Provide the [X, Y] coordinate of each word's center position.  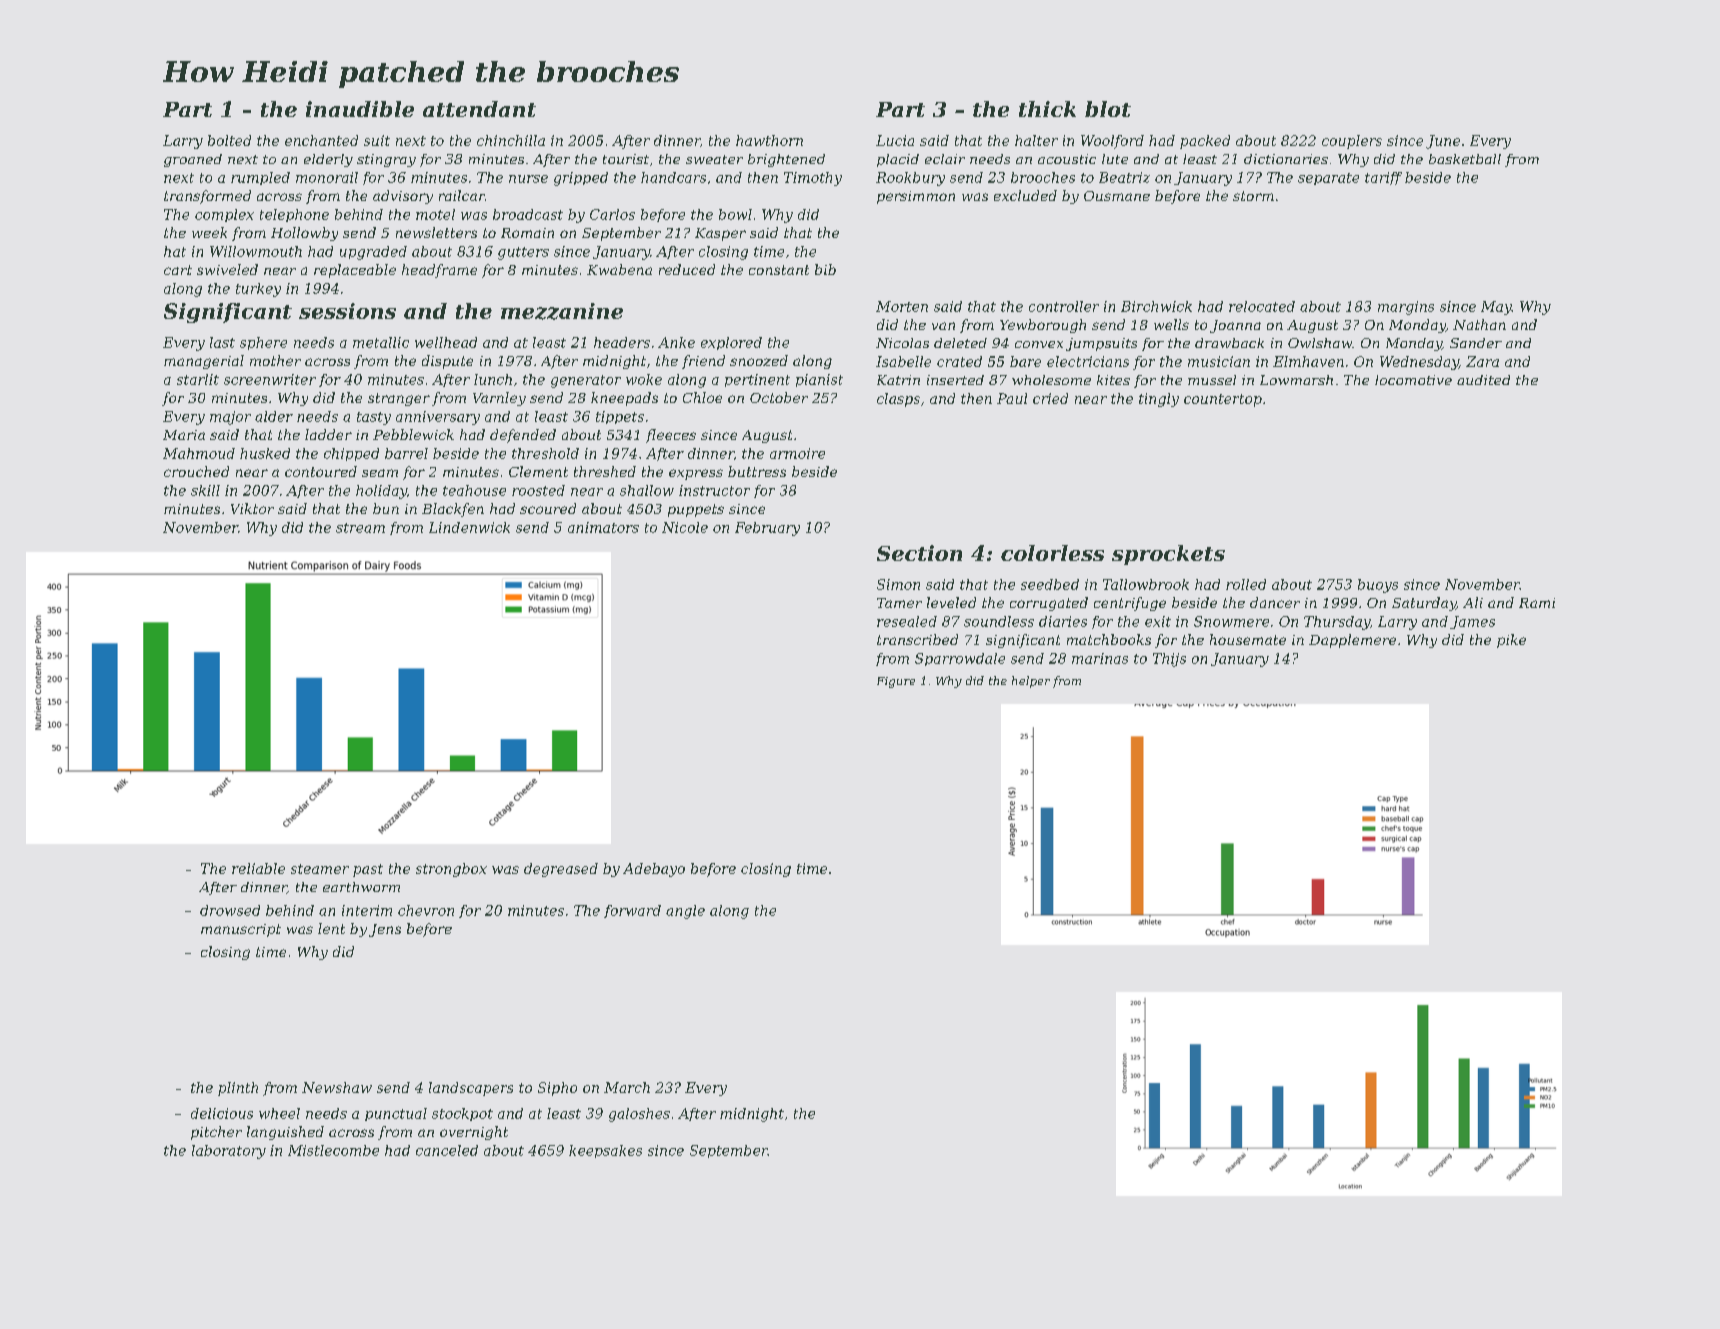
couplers [1352, 142]
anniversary [438, 418]
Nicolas [902, 343]
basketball [1465, 159]
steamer [320, 869]
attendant [479, 109]
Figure [896, 682]
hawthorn [769, 140]
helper [1031, 682]
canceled [447, 1150]
